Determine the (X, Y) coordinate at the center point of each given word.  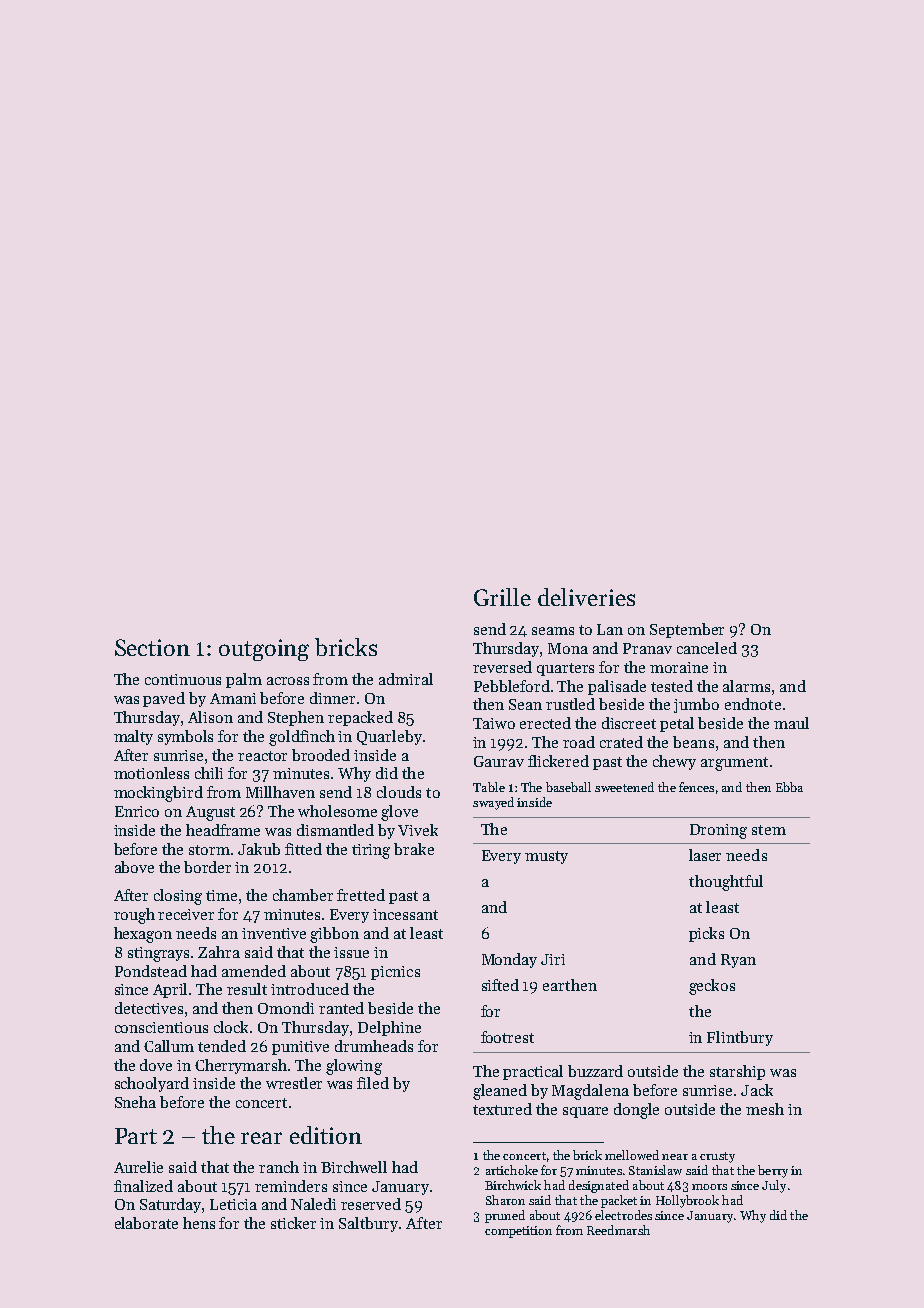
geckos (712, 987)
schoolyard (152, 1084)
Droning (718, 831)
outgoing (264, 650)
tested (672, 686)
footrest (507, 1037)
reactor (262, 756)
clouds (399, 792)
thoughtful (726, 883)
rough (134, 916)
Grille (502, 597)
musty (546, 857)
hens (199, 1223)
